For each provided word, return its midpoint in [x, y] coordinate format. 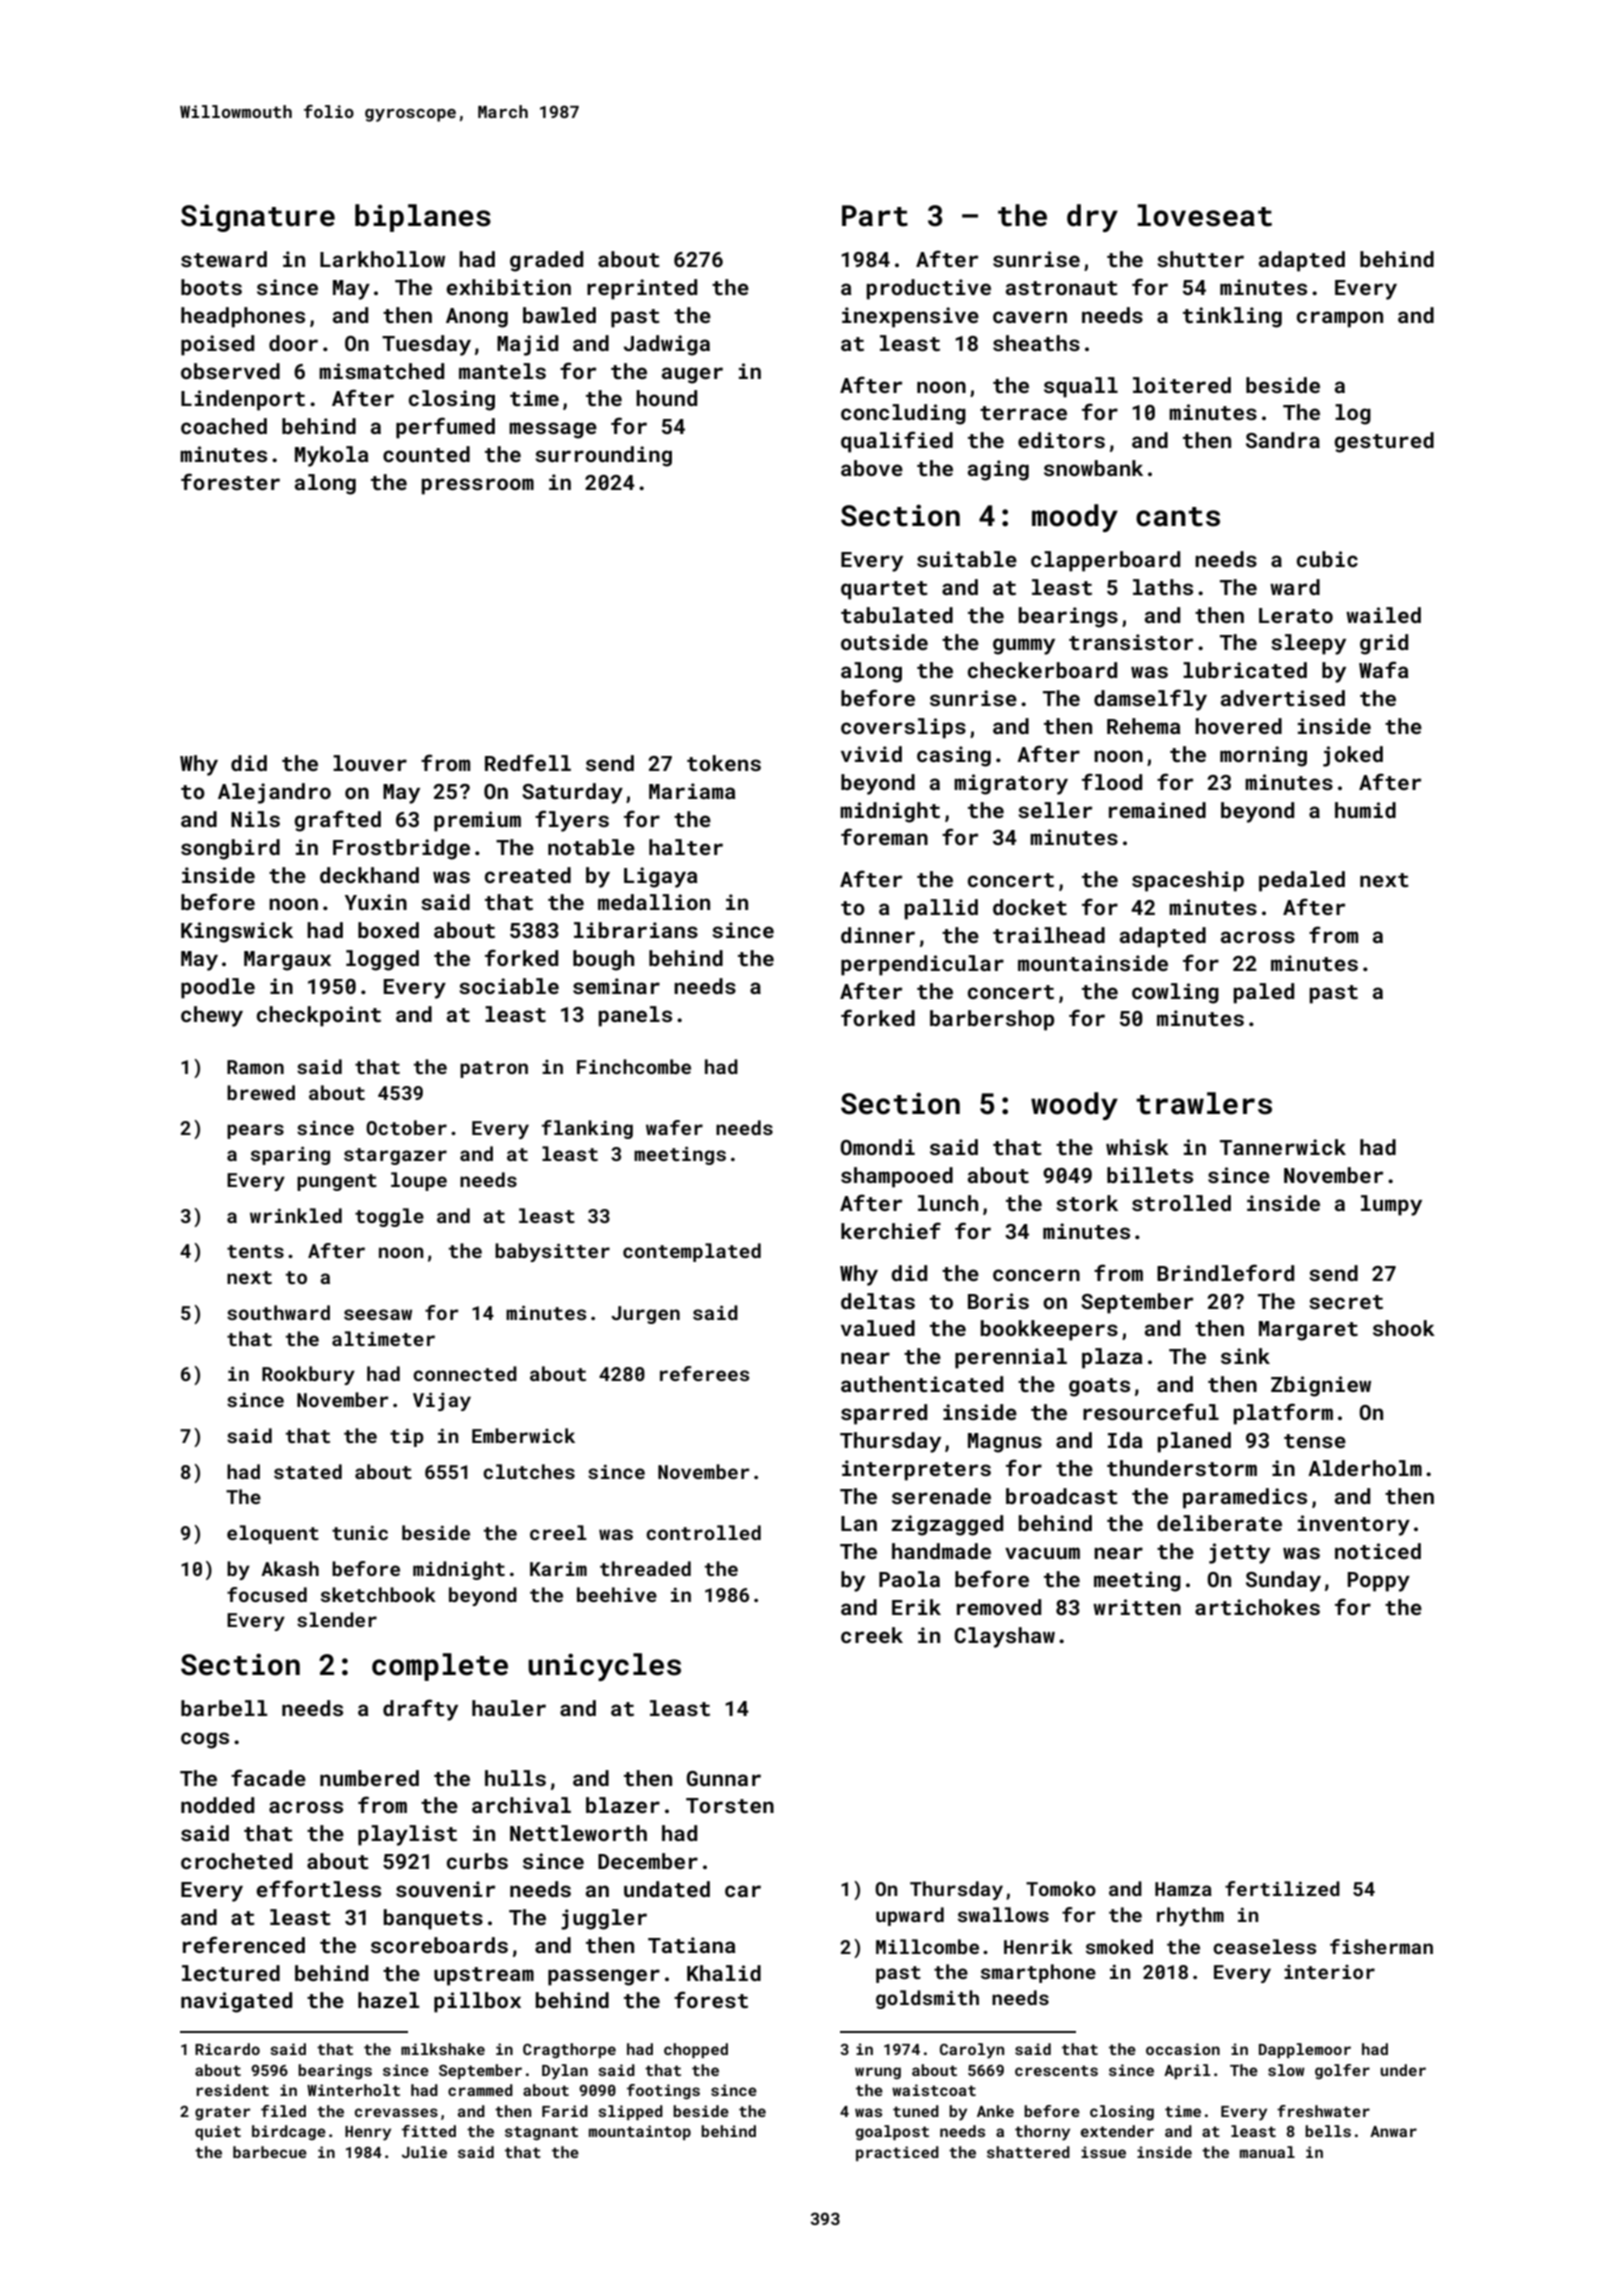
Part [875, 216]
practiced [897, 2153]
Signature [258, 218]
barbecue [270, 2152]
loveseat [1204, 215]
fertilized [1282, 1888]
